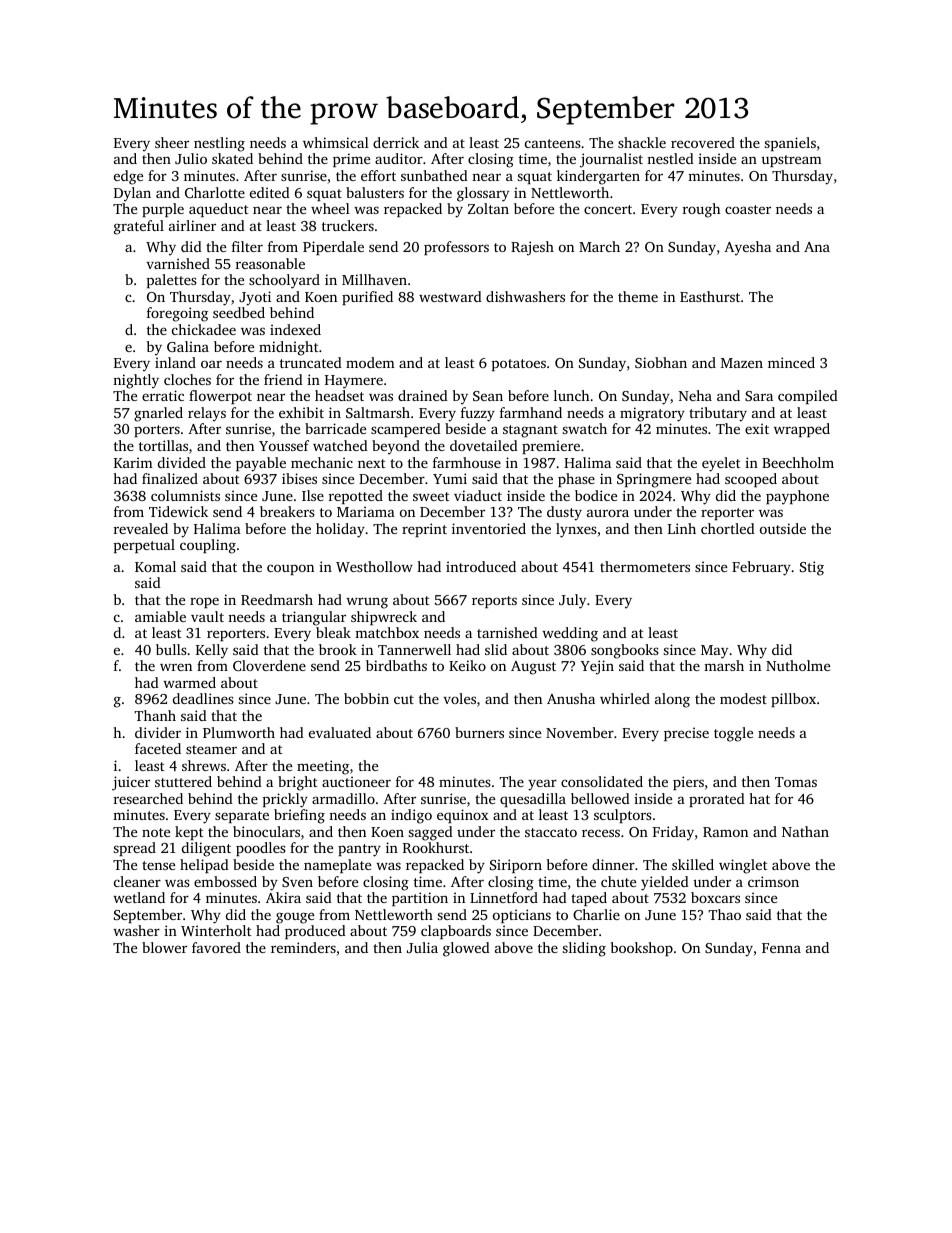 Image resolution: width=952 pixels, height=1233 pixels. I want to click on potatoes, so click(519, 365).
